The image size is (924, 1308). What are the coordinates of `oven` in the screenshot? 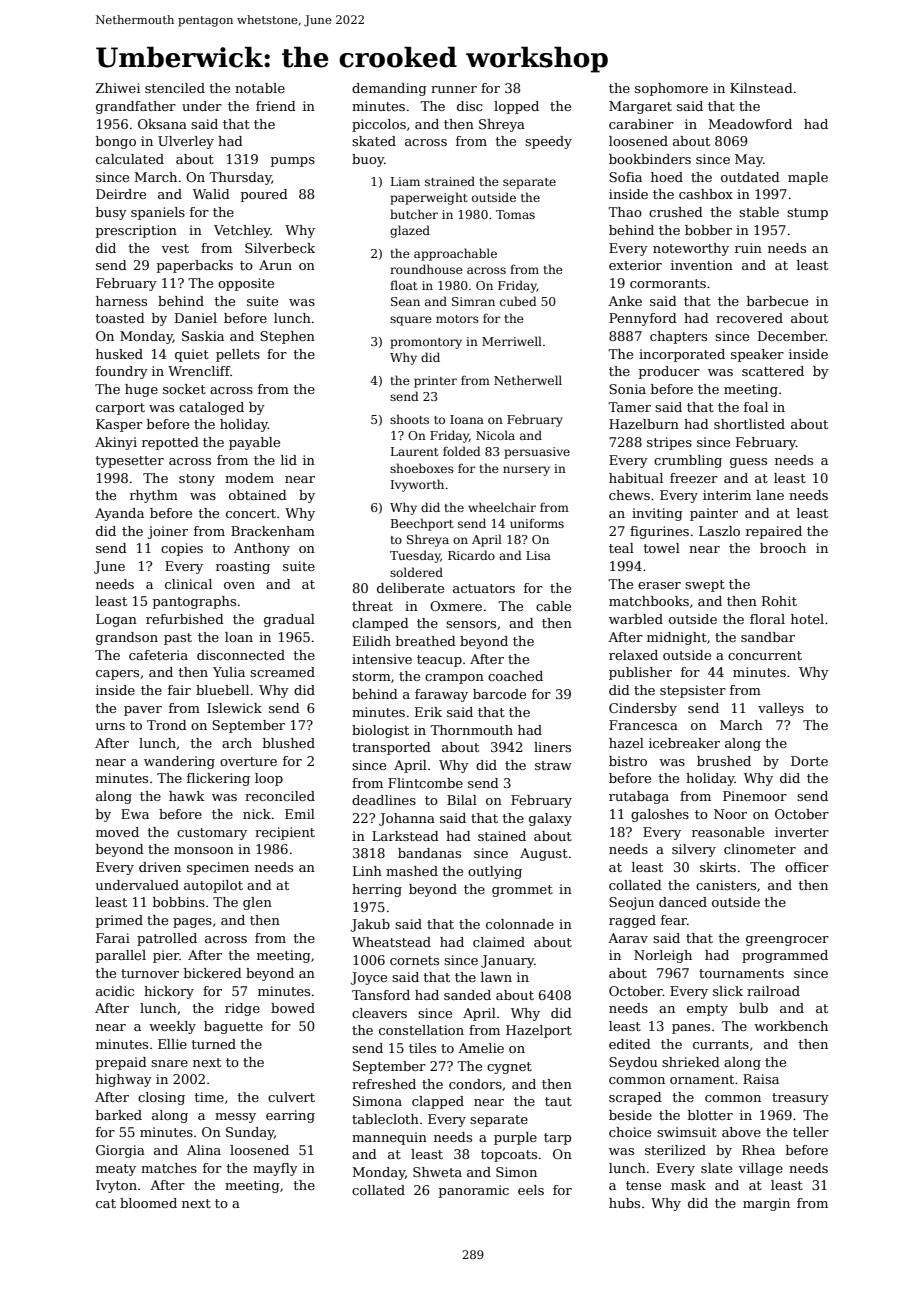 It's located at (239, 585).
